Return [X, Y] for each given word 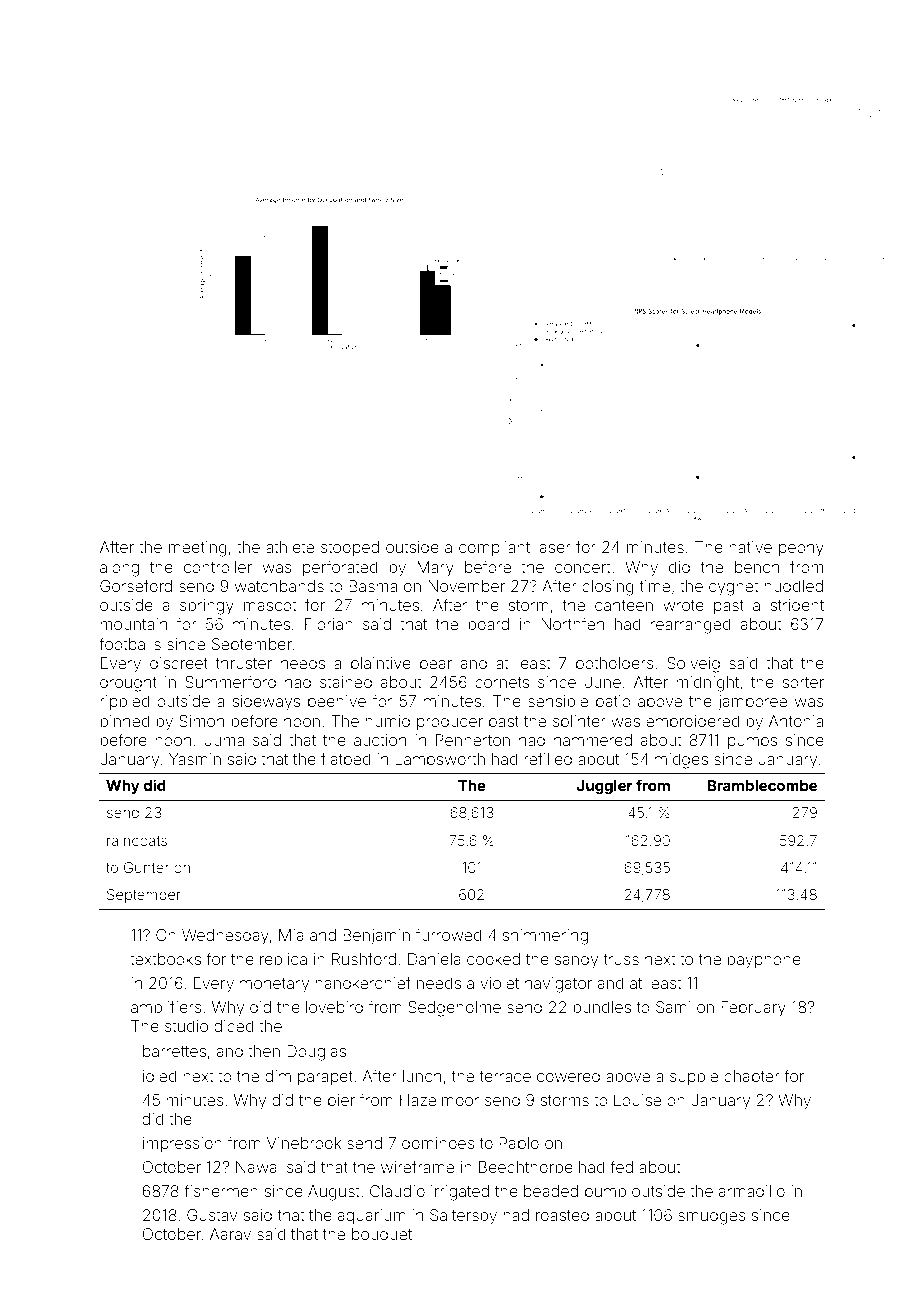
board [488, 624]
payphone [764, 961]
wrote [683, 605]
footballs [130, 643]
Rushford [364, 958]
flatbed [346, 758]
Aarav [230, 1234]
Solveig [693, 665]
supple [694, 1077]
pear [436, 666]
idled [160, 1076]
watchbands [279, 586]
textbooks [165, 959]
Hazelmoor [439, 1100]
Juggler [605, 787]
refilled [548, 758]
